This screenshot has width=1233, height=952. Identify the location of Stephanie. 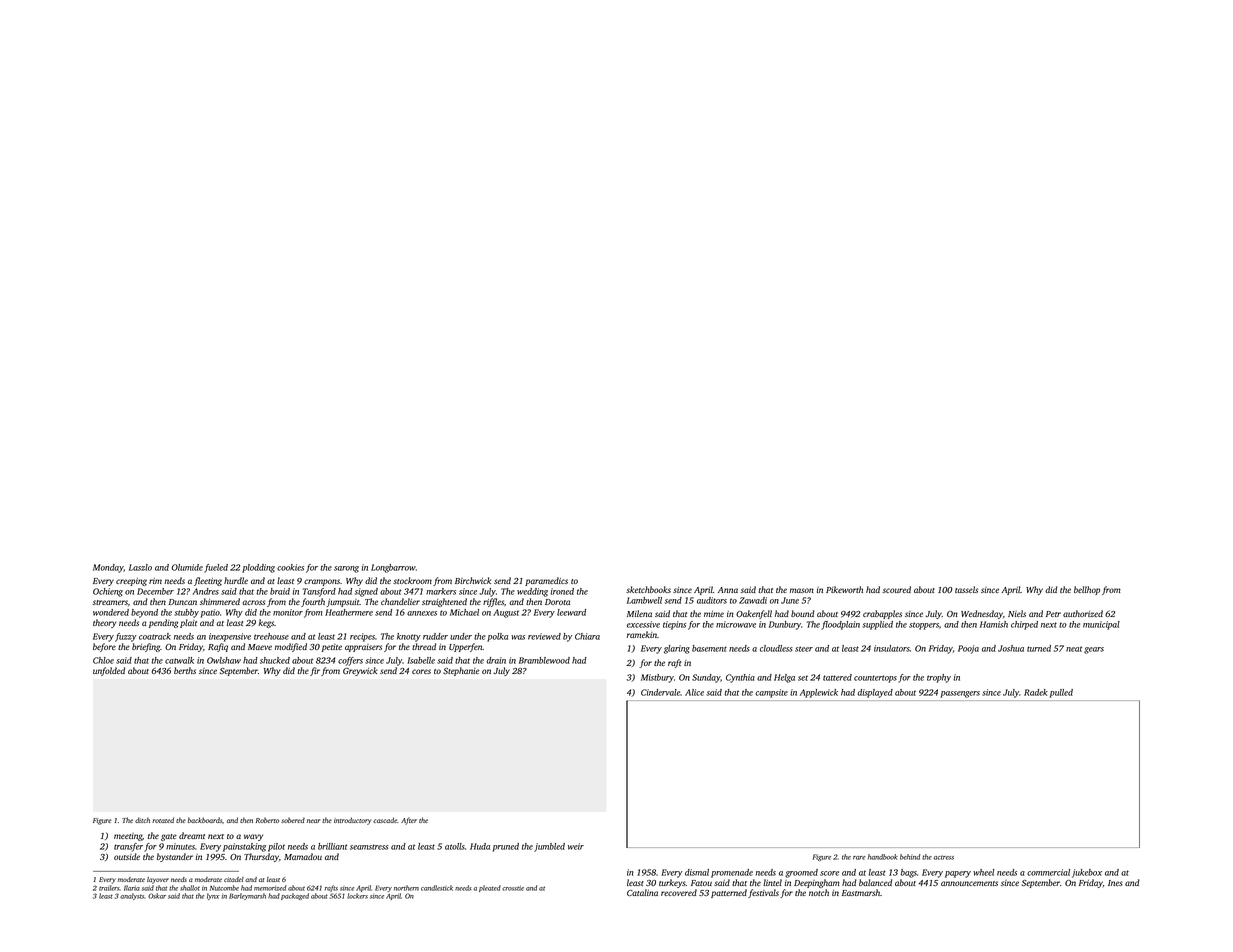
(461, 671).
